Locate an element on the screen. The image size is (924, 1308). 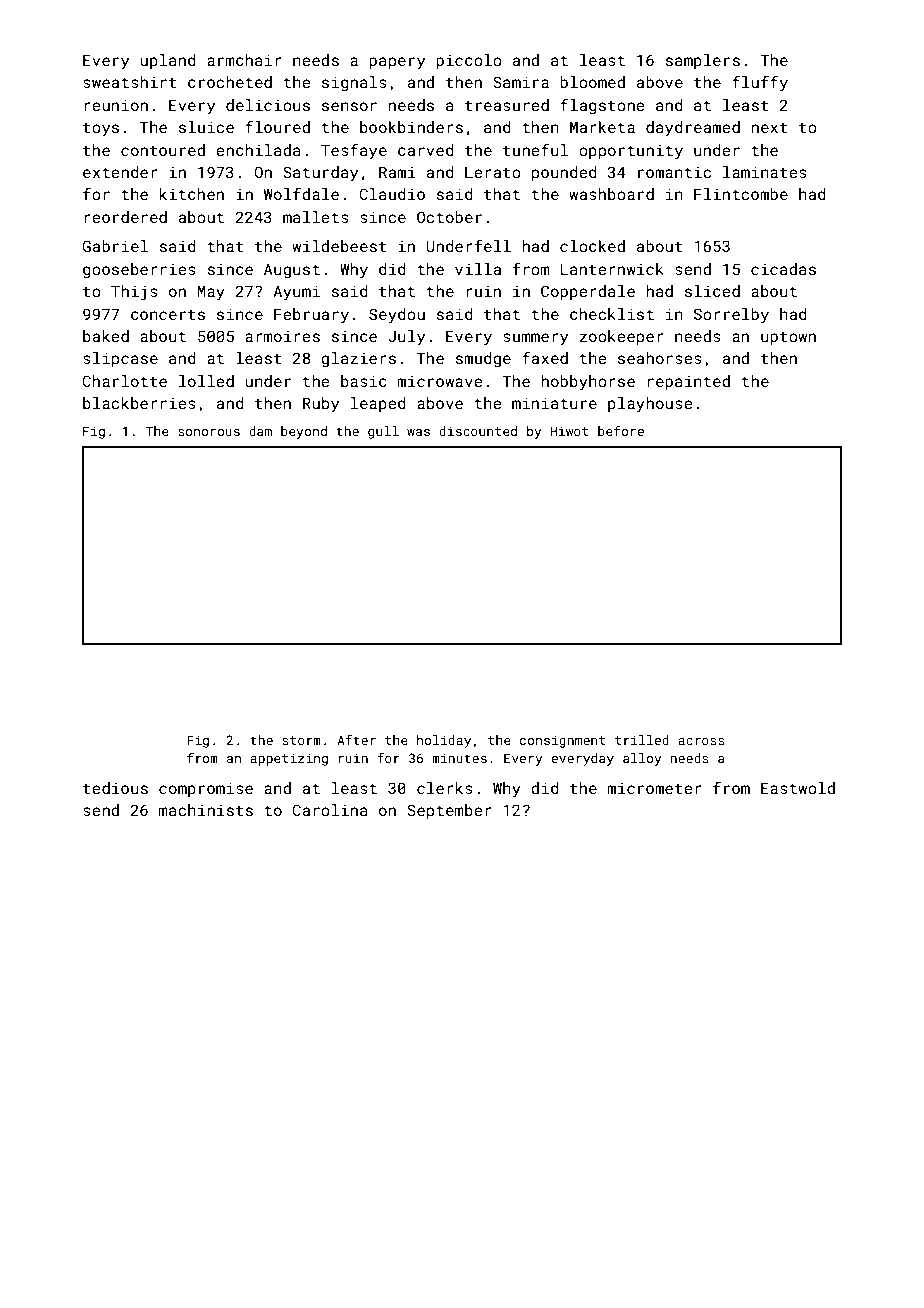
Eastwold is located at coordinates (798, 788).
